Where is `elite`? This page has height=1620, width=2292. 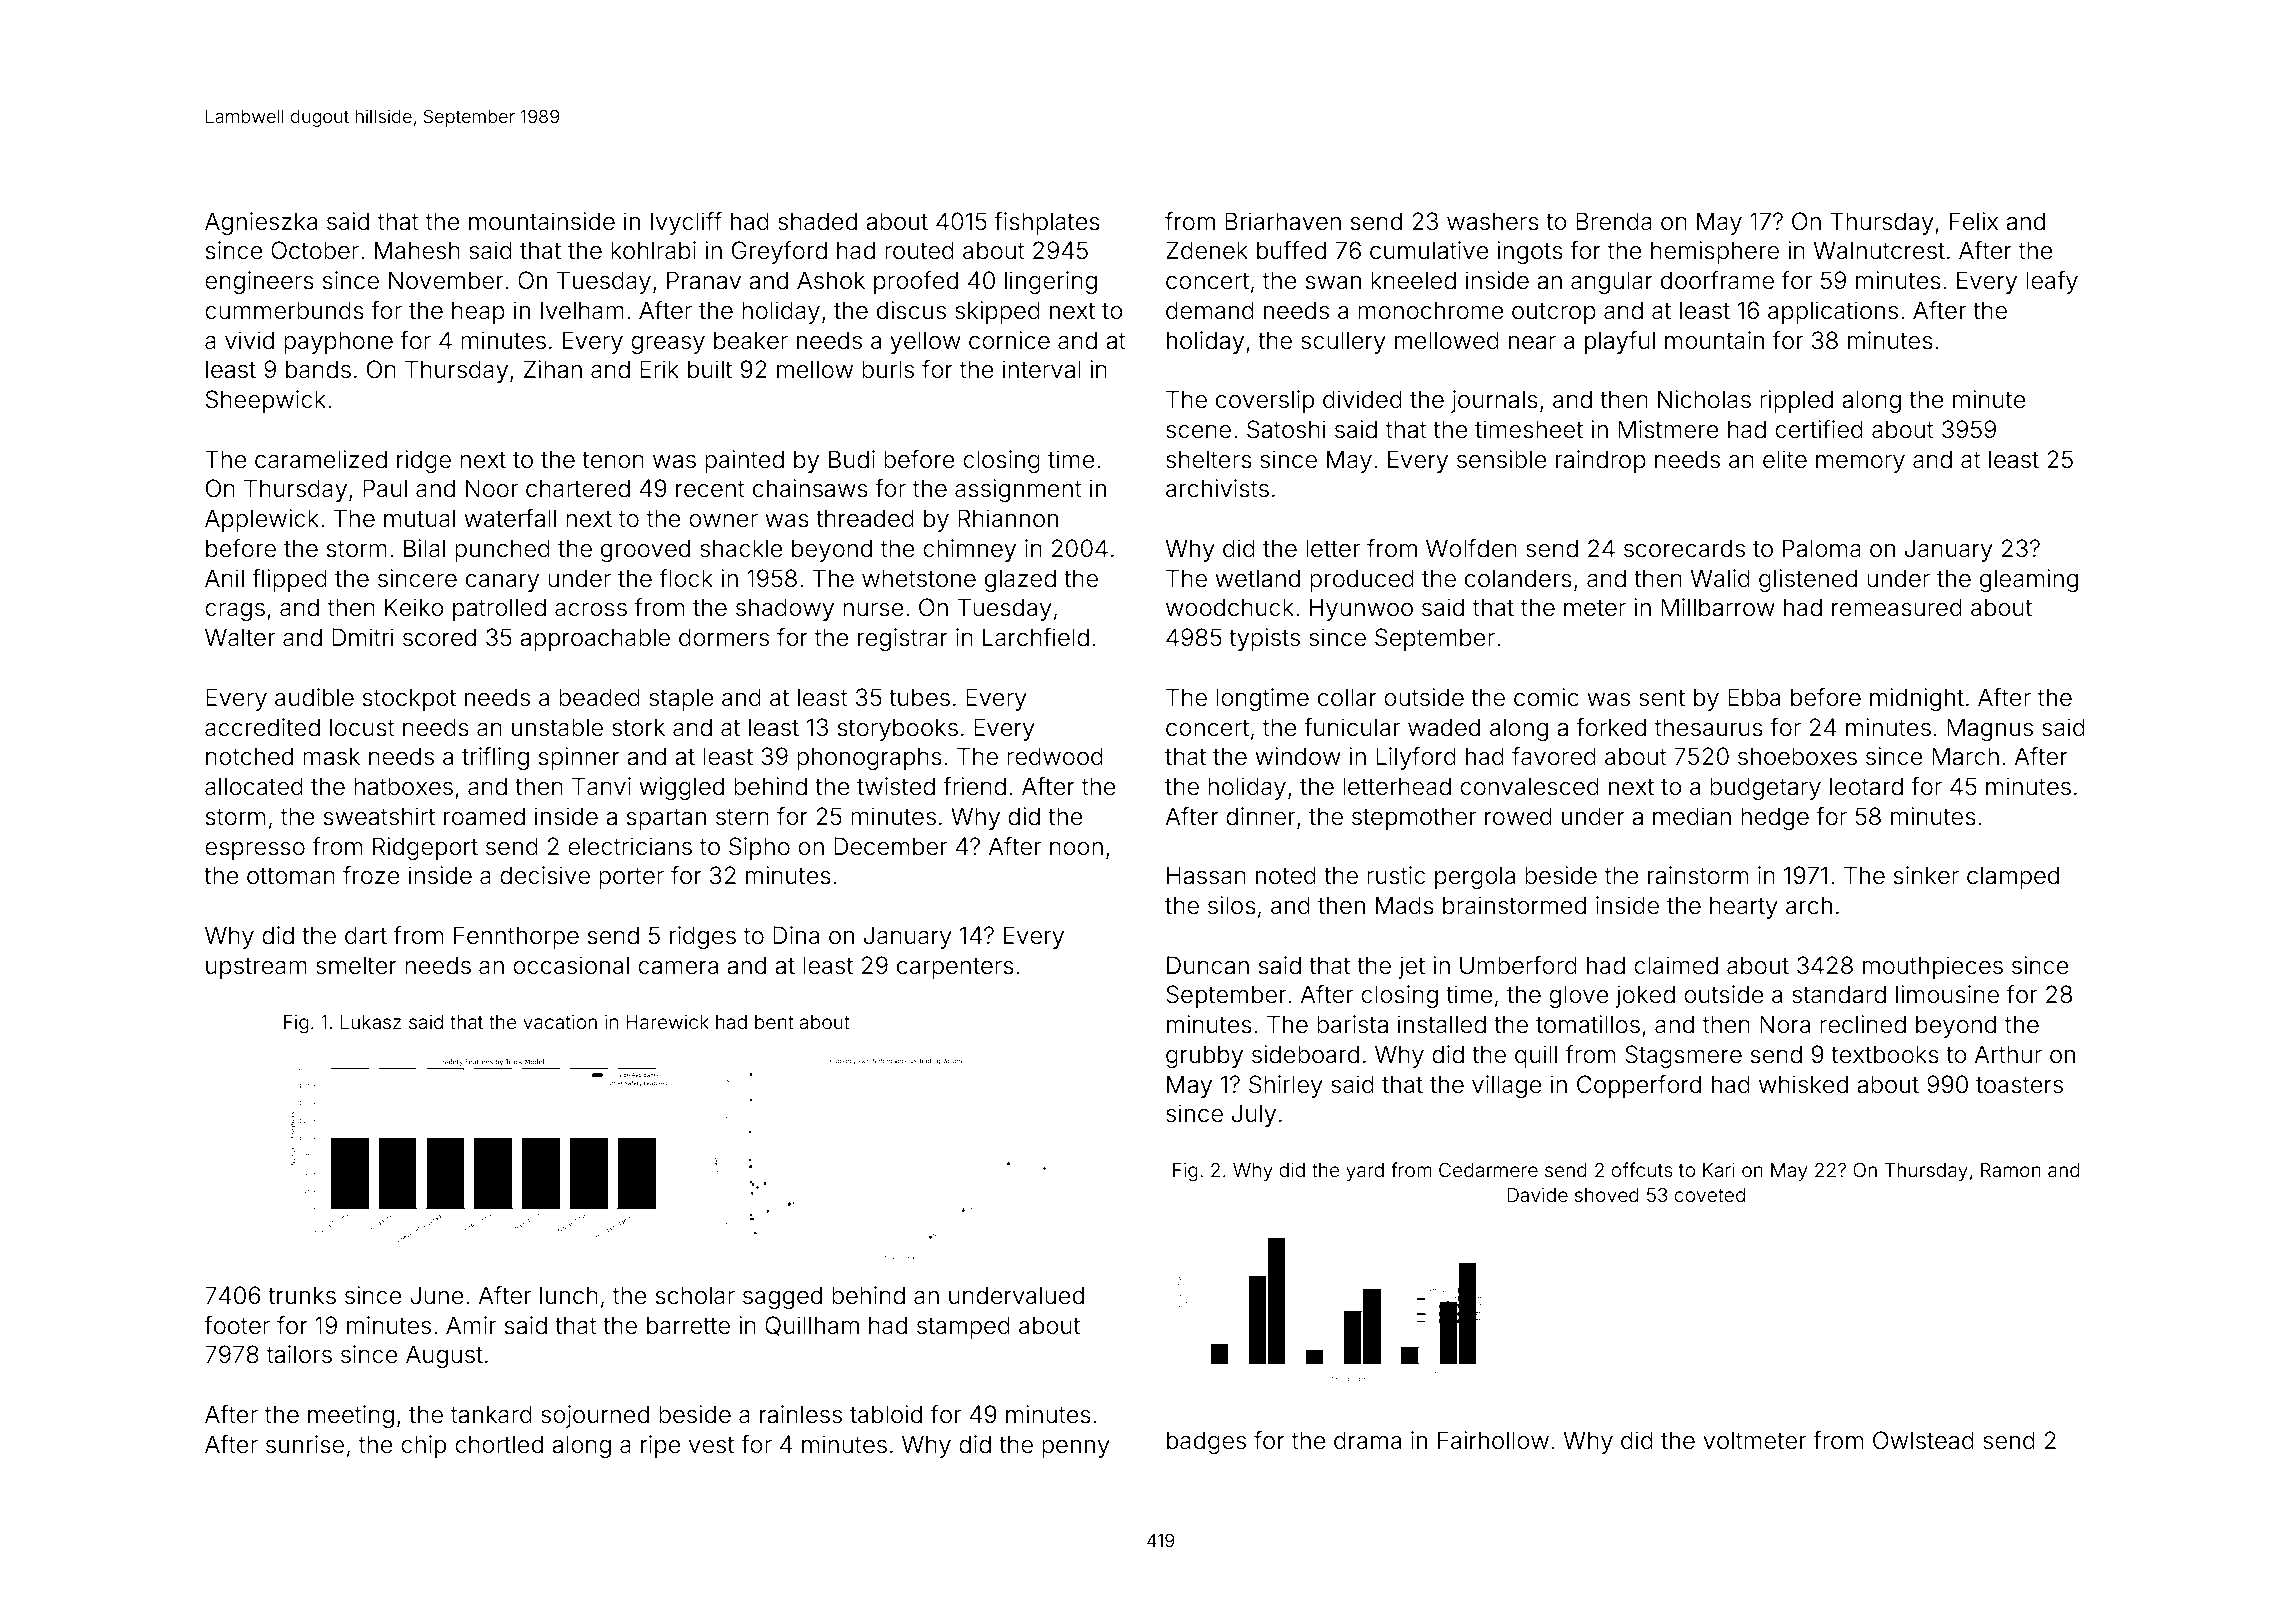
elite is located at coordinates (1785, 459).
